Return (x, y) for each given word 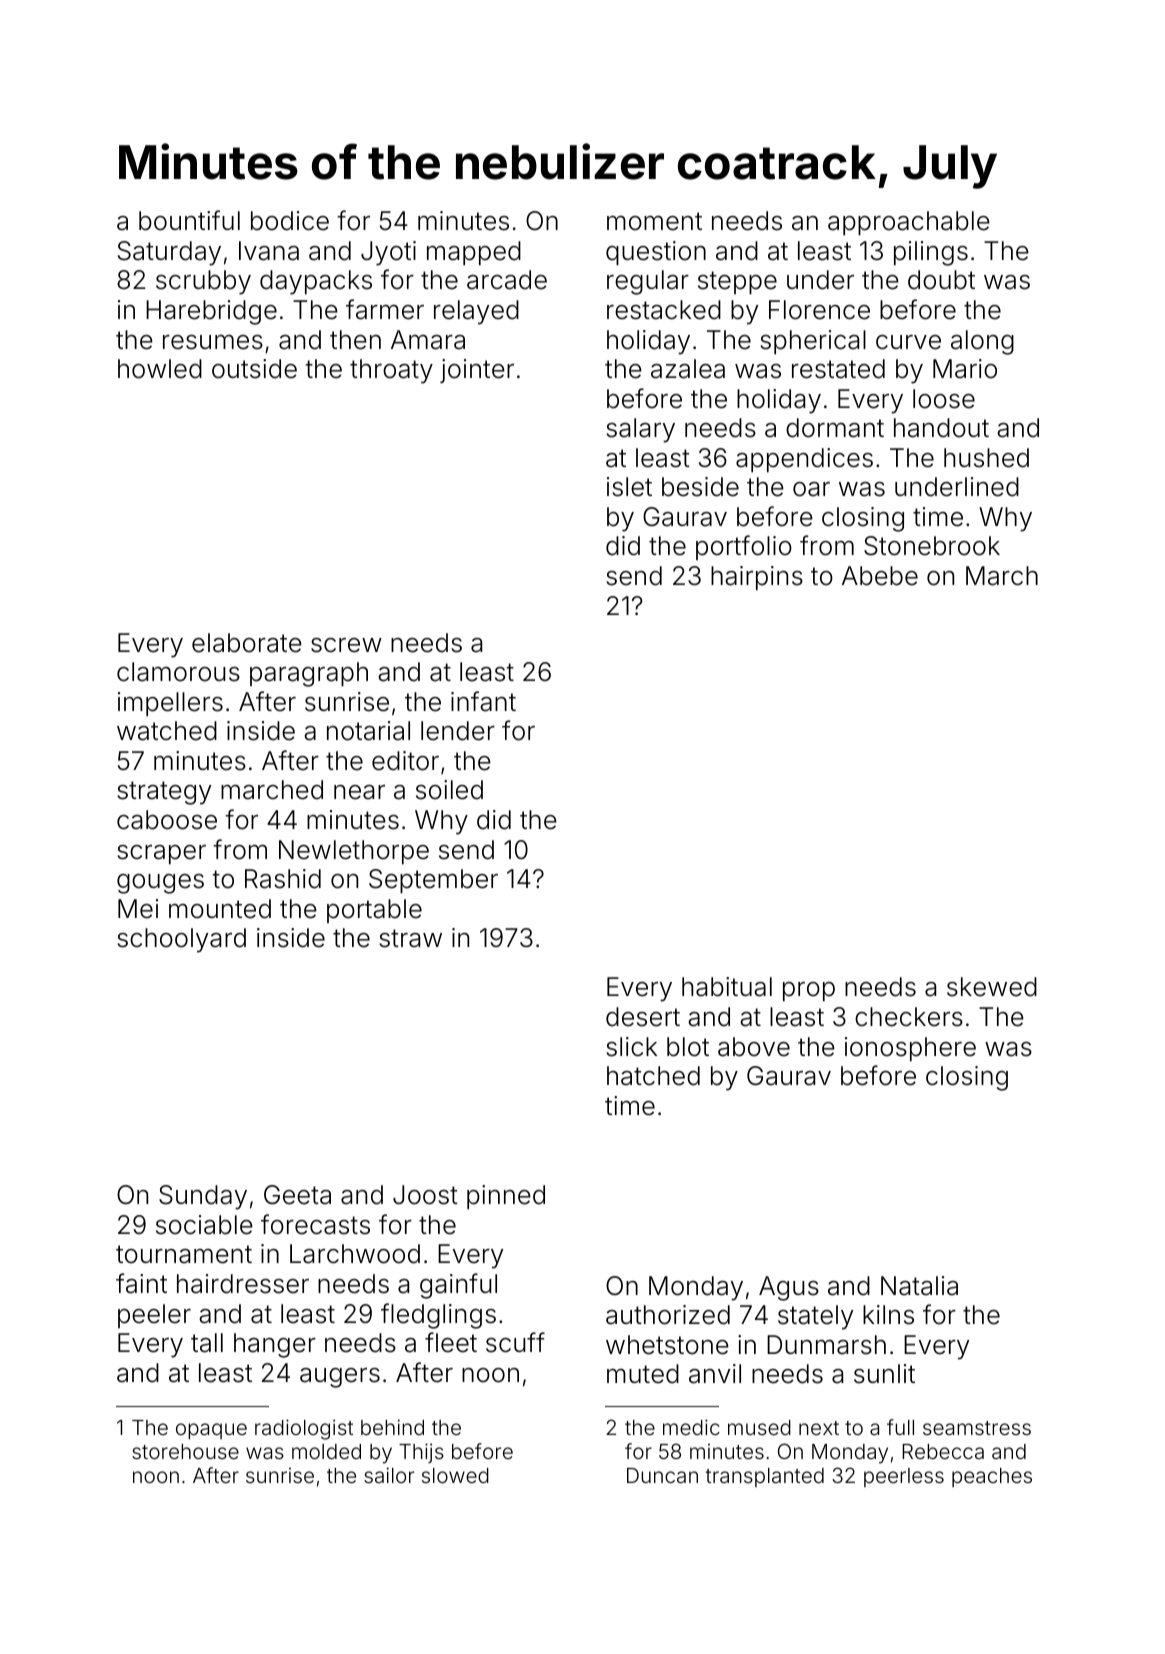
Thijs (421, 1453)
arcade (507, 280)
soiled (449, 790)
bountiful (189, 220)
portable (374, 911)
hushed (986, 458)
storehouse (185, 1451)
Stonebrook (932, 546)
